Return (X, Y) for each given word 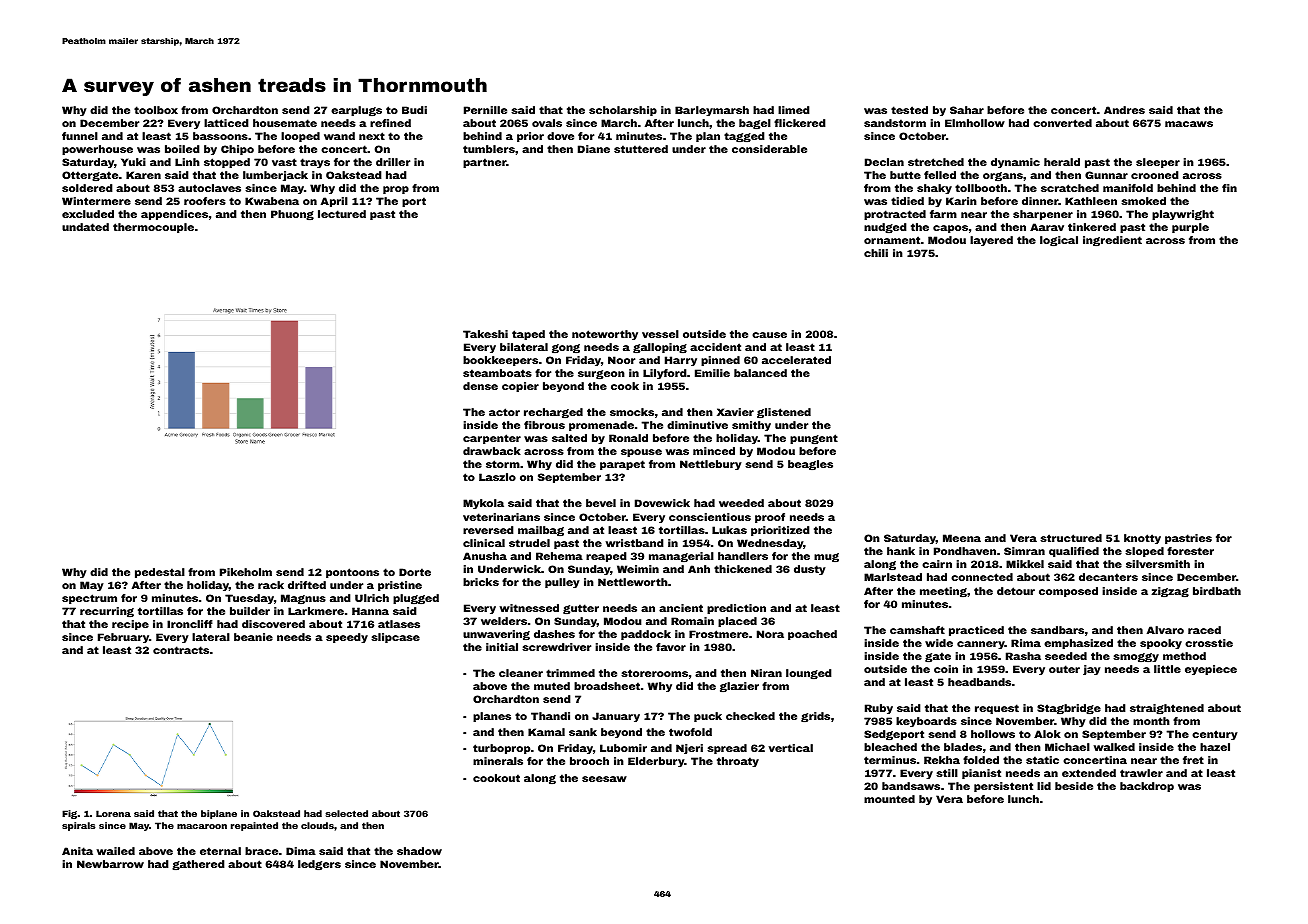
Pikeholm (246, 572)
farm (943, 214)
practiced (976, 631)
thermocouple (153, 228)
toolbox (156, 110)
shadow (419, 851)
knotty (1142, 539)
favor (671, 647)
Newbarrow (110, 864)
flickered (800, 123)
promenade (601, 426)
